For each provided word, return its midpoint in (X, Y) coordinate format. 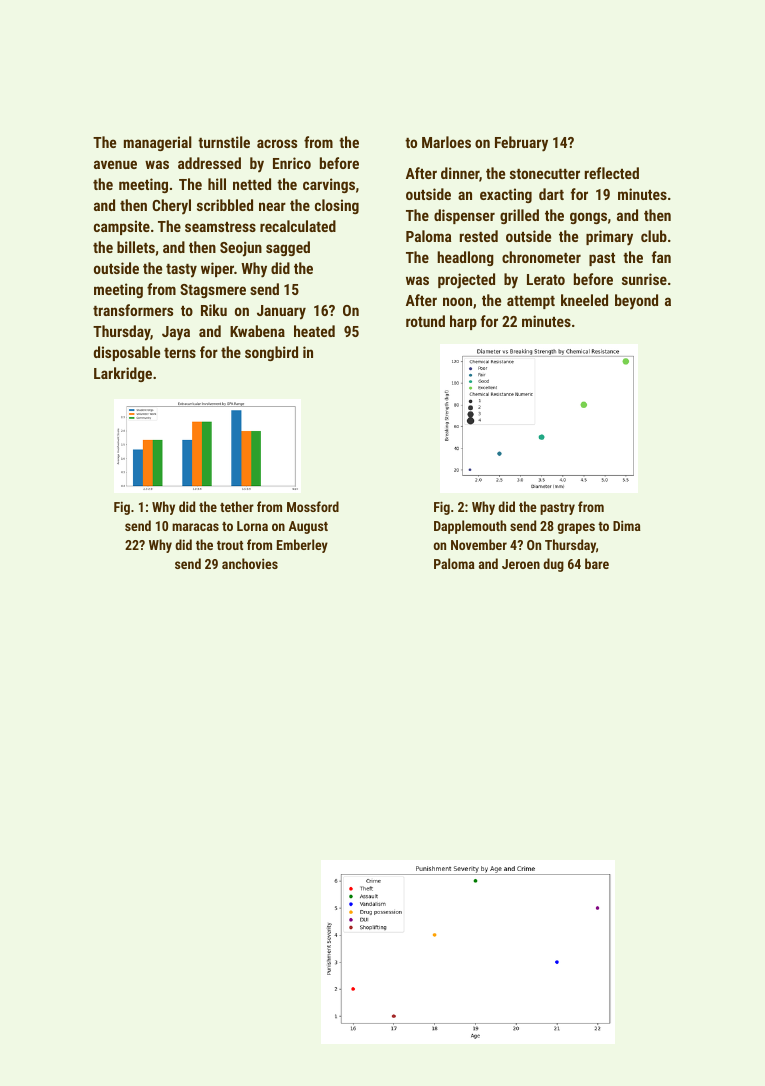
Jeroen (521, 564)
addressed (209, 163)
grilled (519, 216)
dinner (460, 173)
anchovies (250, 563)
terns (180, 353)
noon (457, 301)
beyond (636, 301)
